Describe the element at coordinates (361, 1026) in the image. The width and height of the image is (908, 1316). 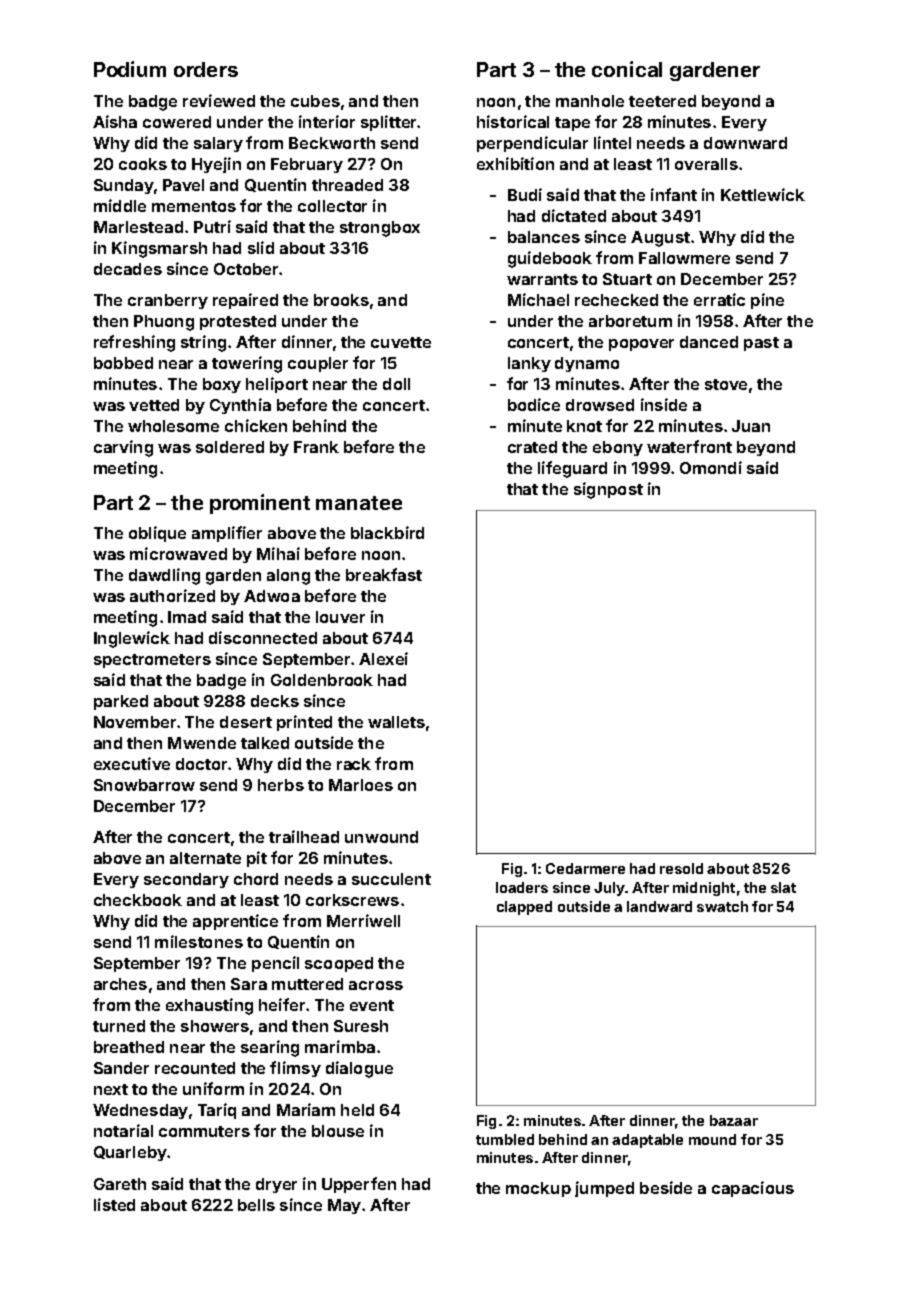
I see `Suresh` at that location.
